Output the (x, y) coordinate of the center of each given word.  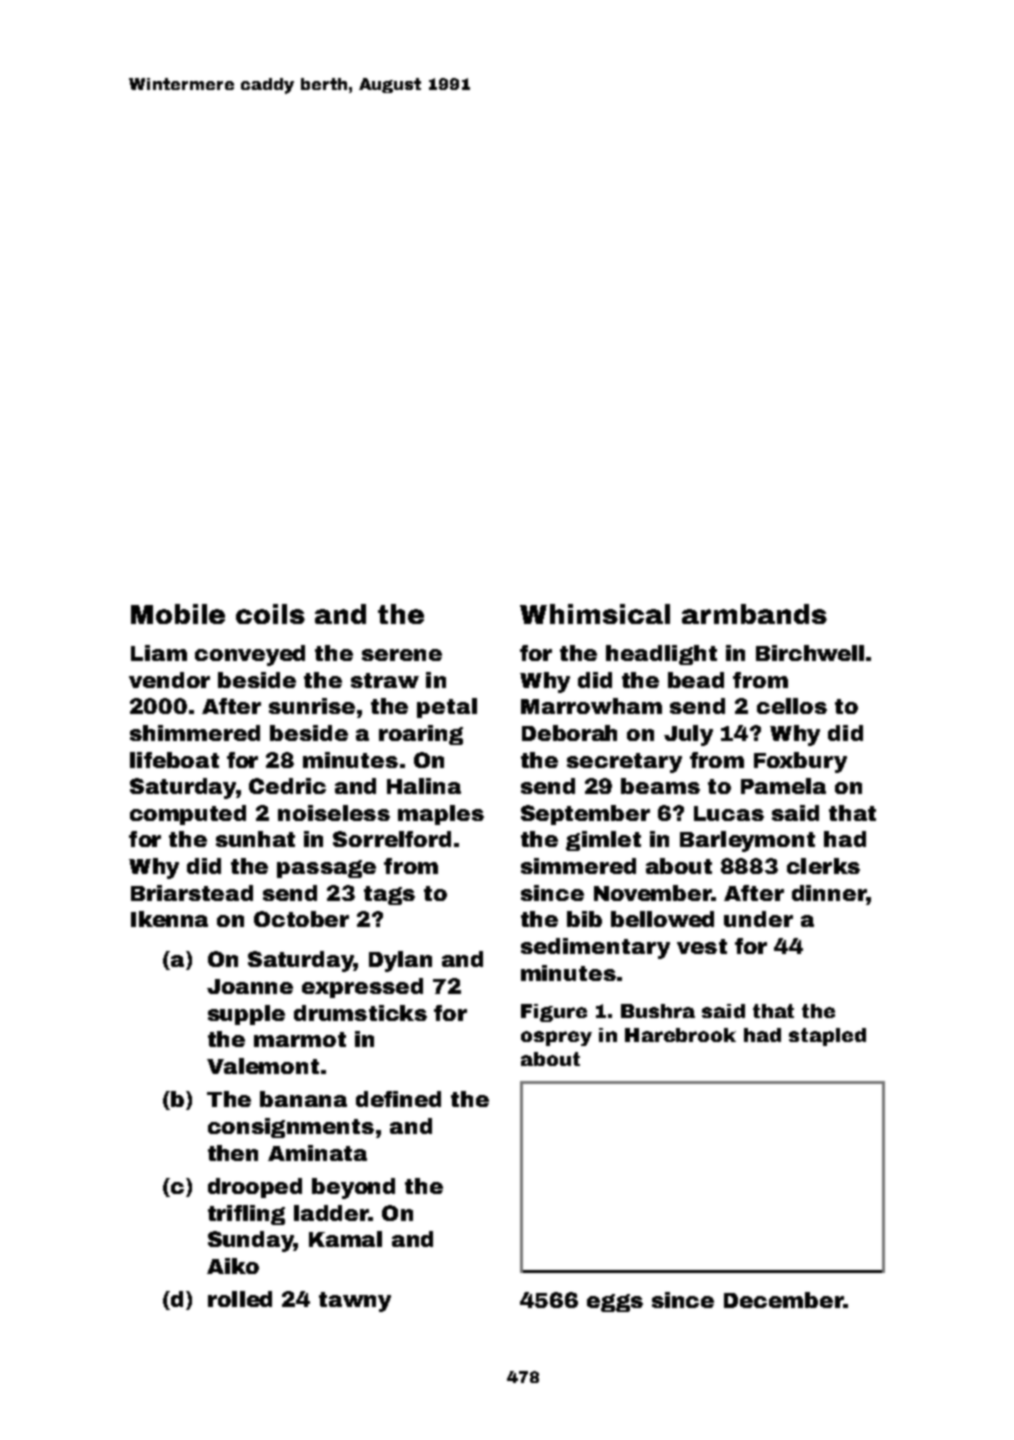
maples (441, 815)
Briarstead (192, 893)
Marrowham (591, 706)
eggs (615, 1303)
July (688, 735)
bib (584, 919)
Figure (554, 1013)
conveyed (250, 655)
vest (702, 946)
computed (188, 815)
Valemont (263, 1066)
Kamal (345, 1239)
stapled (827, 1037)
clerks (823, 866)
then (233, 1153)
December (784, 1300)
